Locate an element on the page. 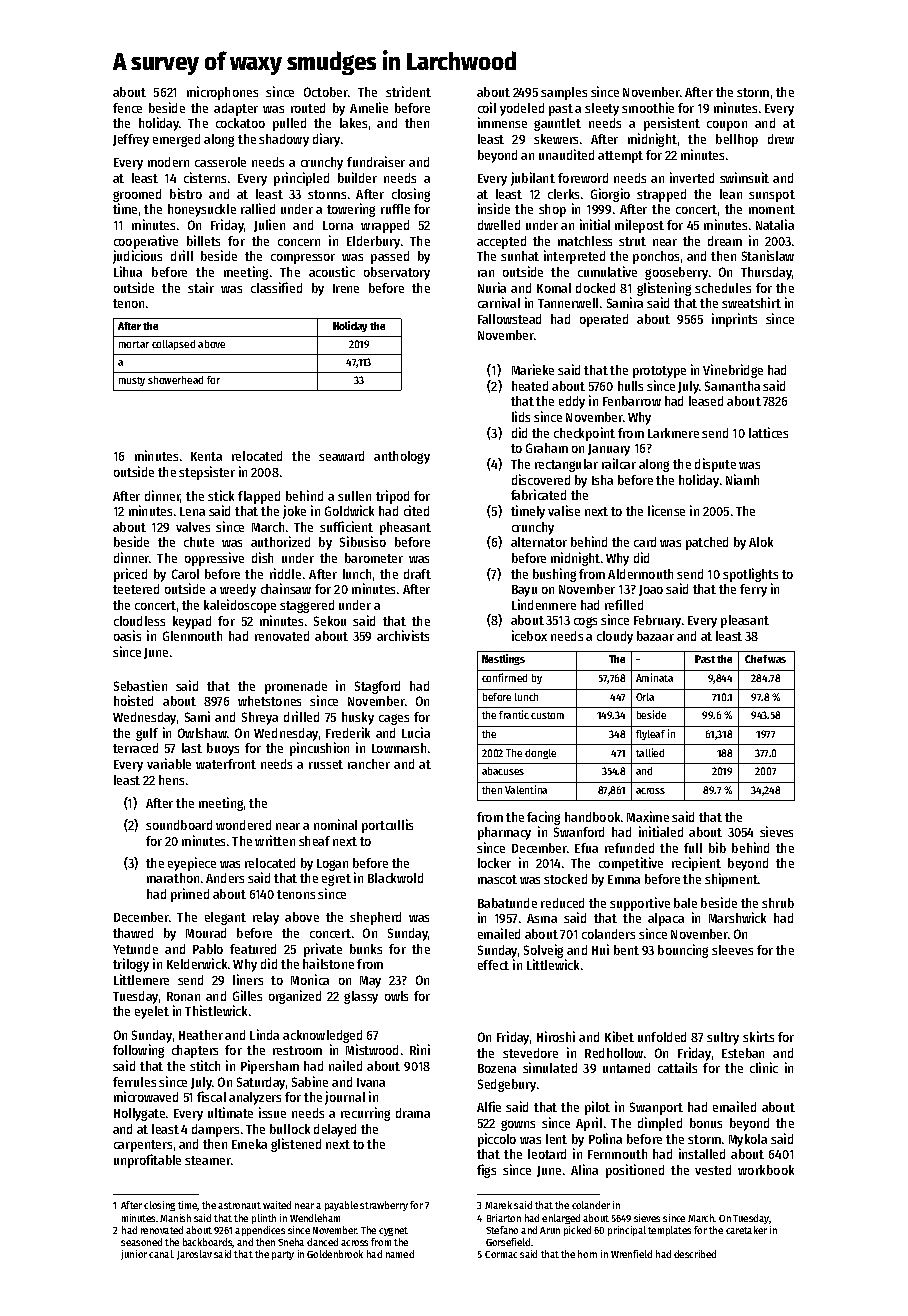 This page has height=1316, width=908. fence is located at coordinates (127, 108).
